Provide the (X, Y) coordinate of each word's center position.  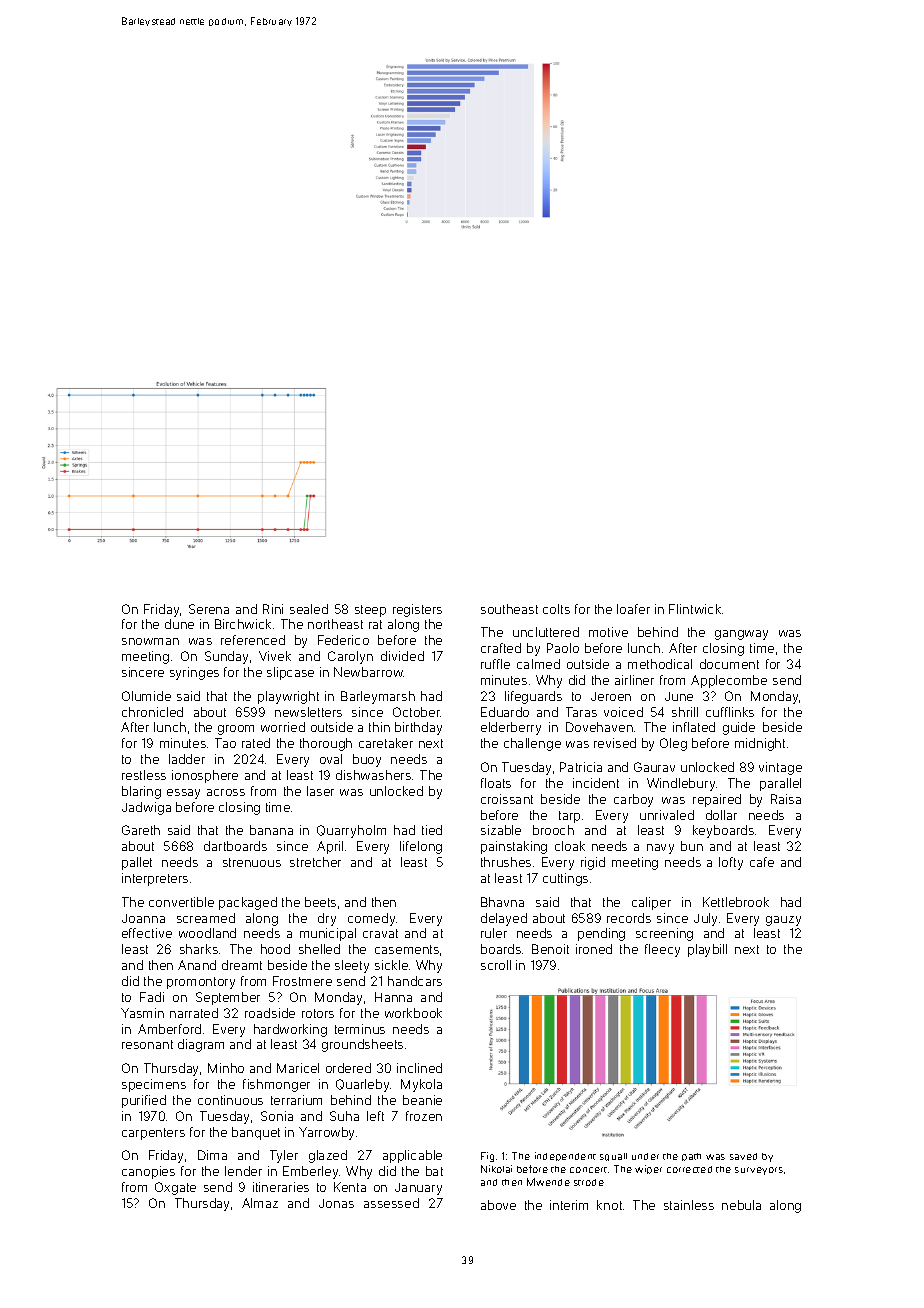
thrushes (506, 862)
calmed (538, 664)
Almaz (260, 1203)
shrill (685, 712)
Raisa (786, 799)
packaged (248, 903)
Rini (273, 609)
